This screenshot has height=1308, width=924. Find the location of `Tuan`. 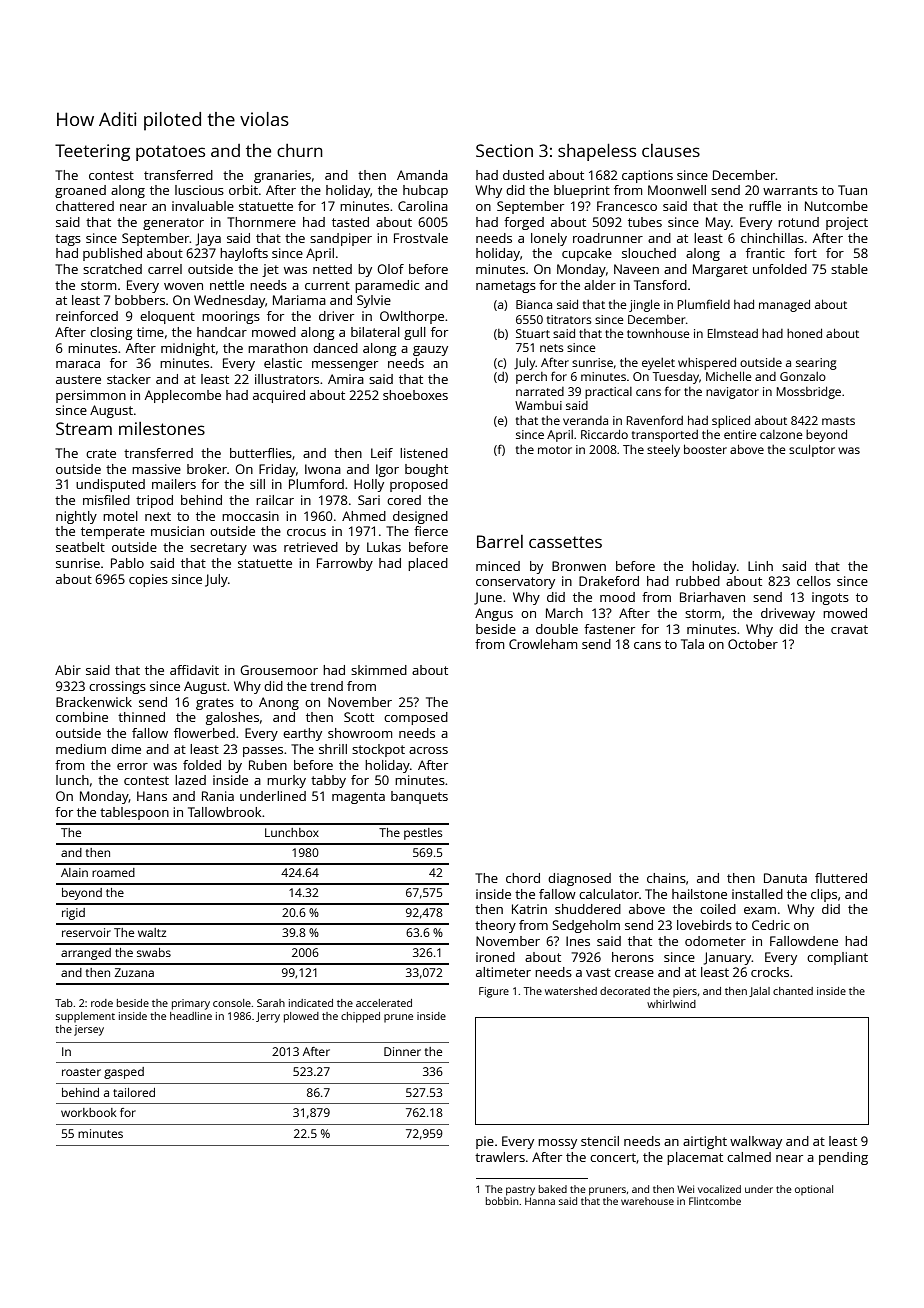

Tuan is located at coordinates (852, 190).
